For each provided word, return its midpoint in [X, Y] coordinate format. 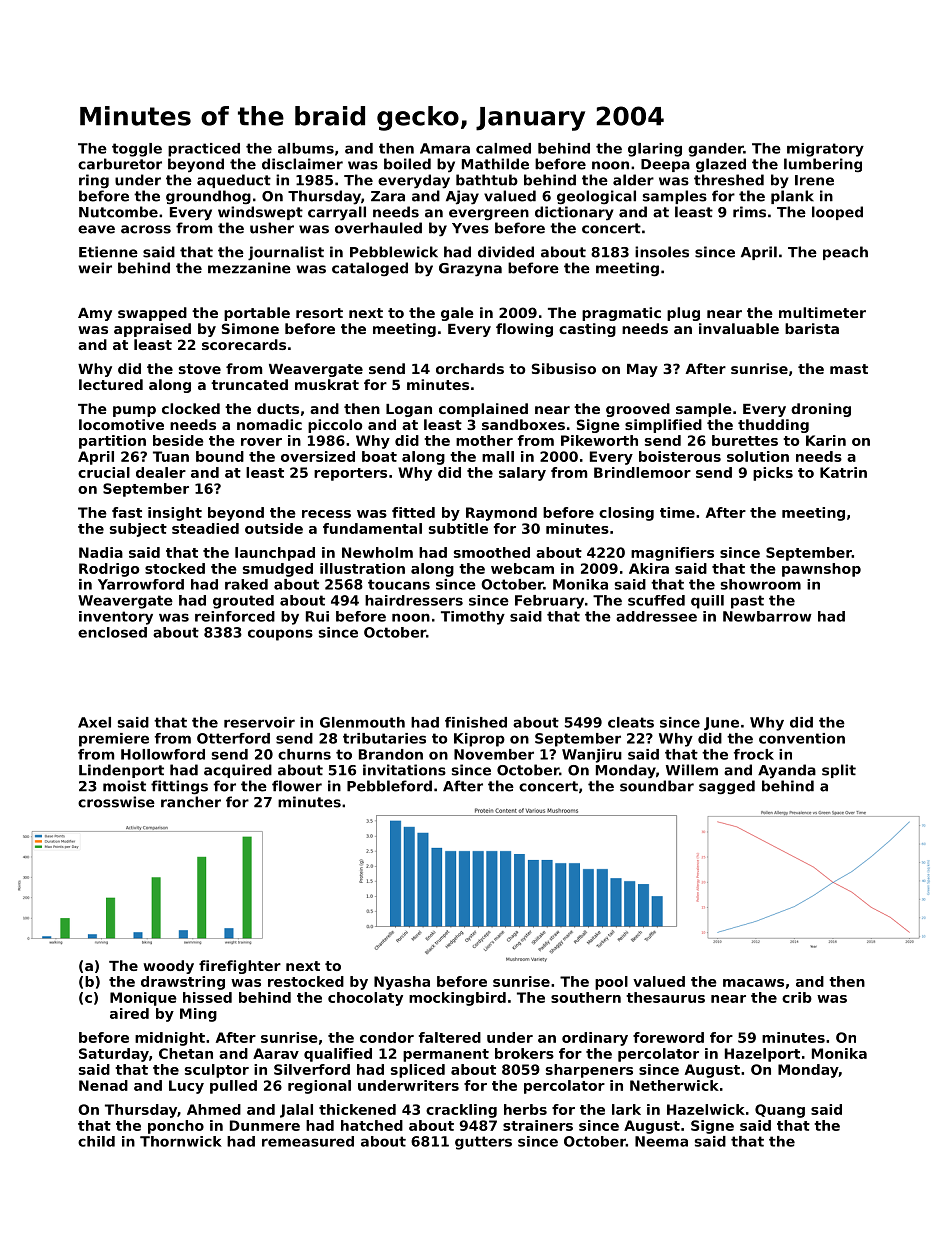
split [839, 771]
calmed [503, 148]
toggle [137, 150]
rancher [191, 802]
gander [716, 150]
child [96, 1141]
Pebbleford [389, 786]
